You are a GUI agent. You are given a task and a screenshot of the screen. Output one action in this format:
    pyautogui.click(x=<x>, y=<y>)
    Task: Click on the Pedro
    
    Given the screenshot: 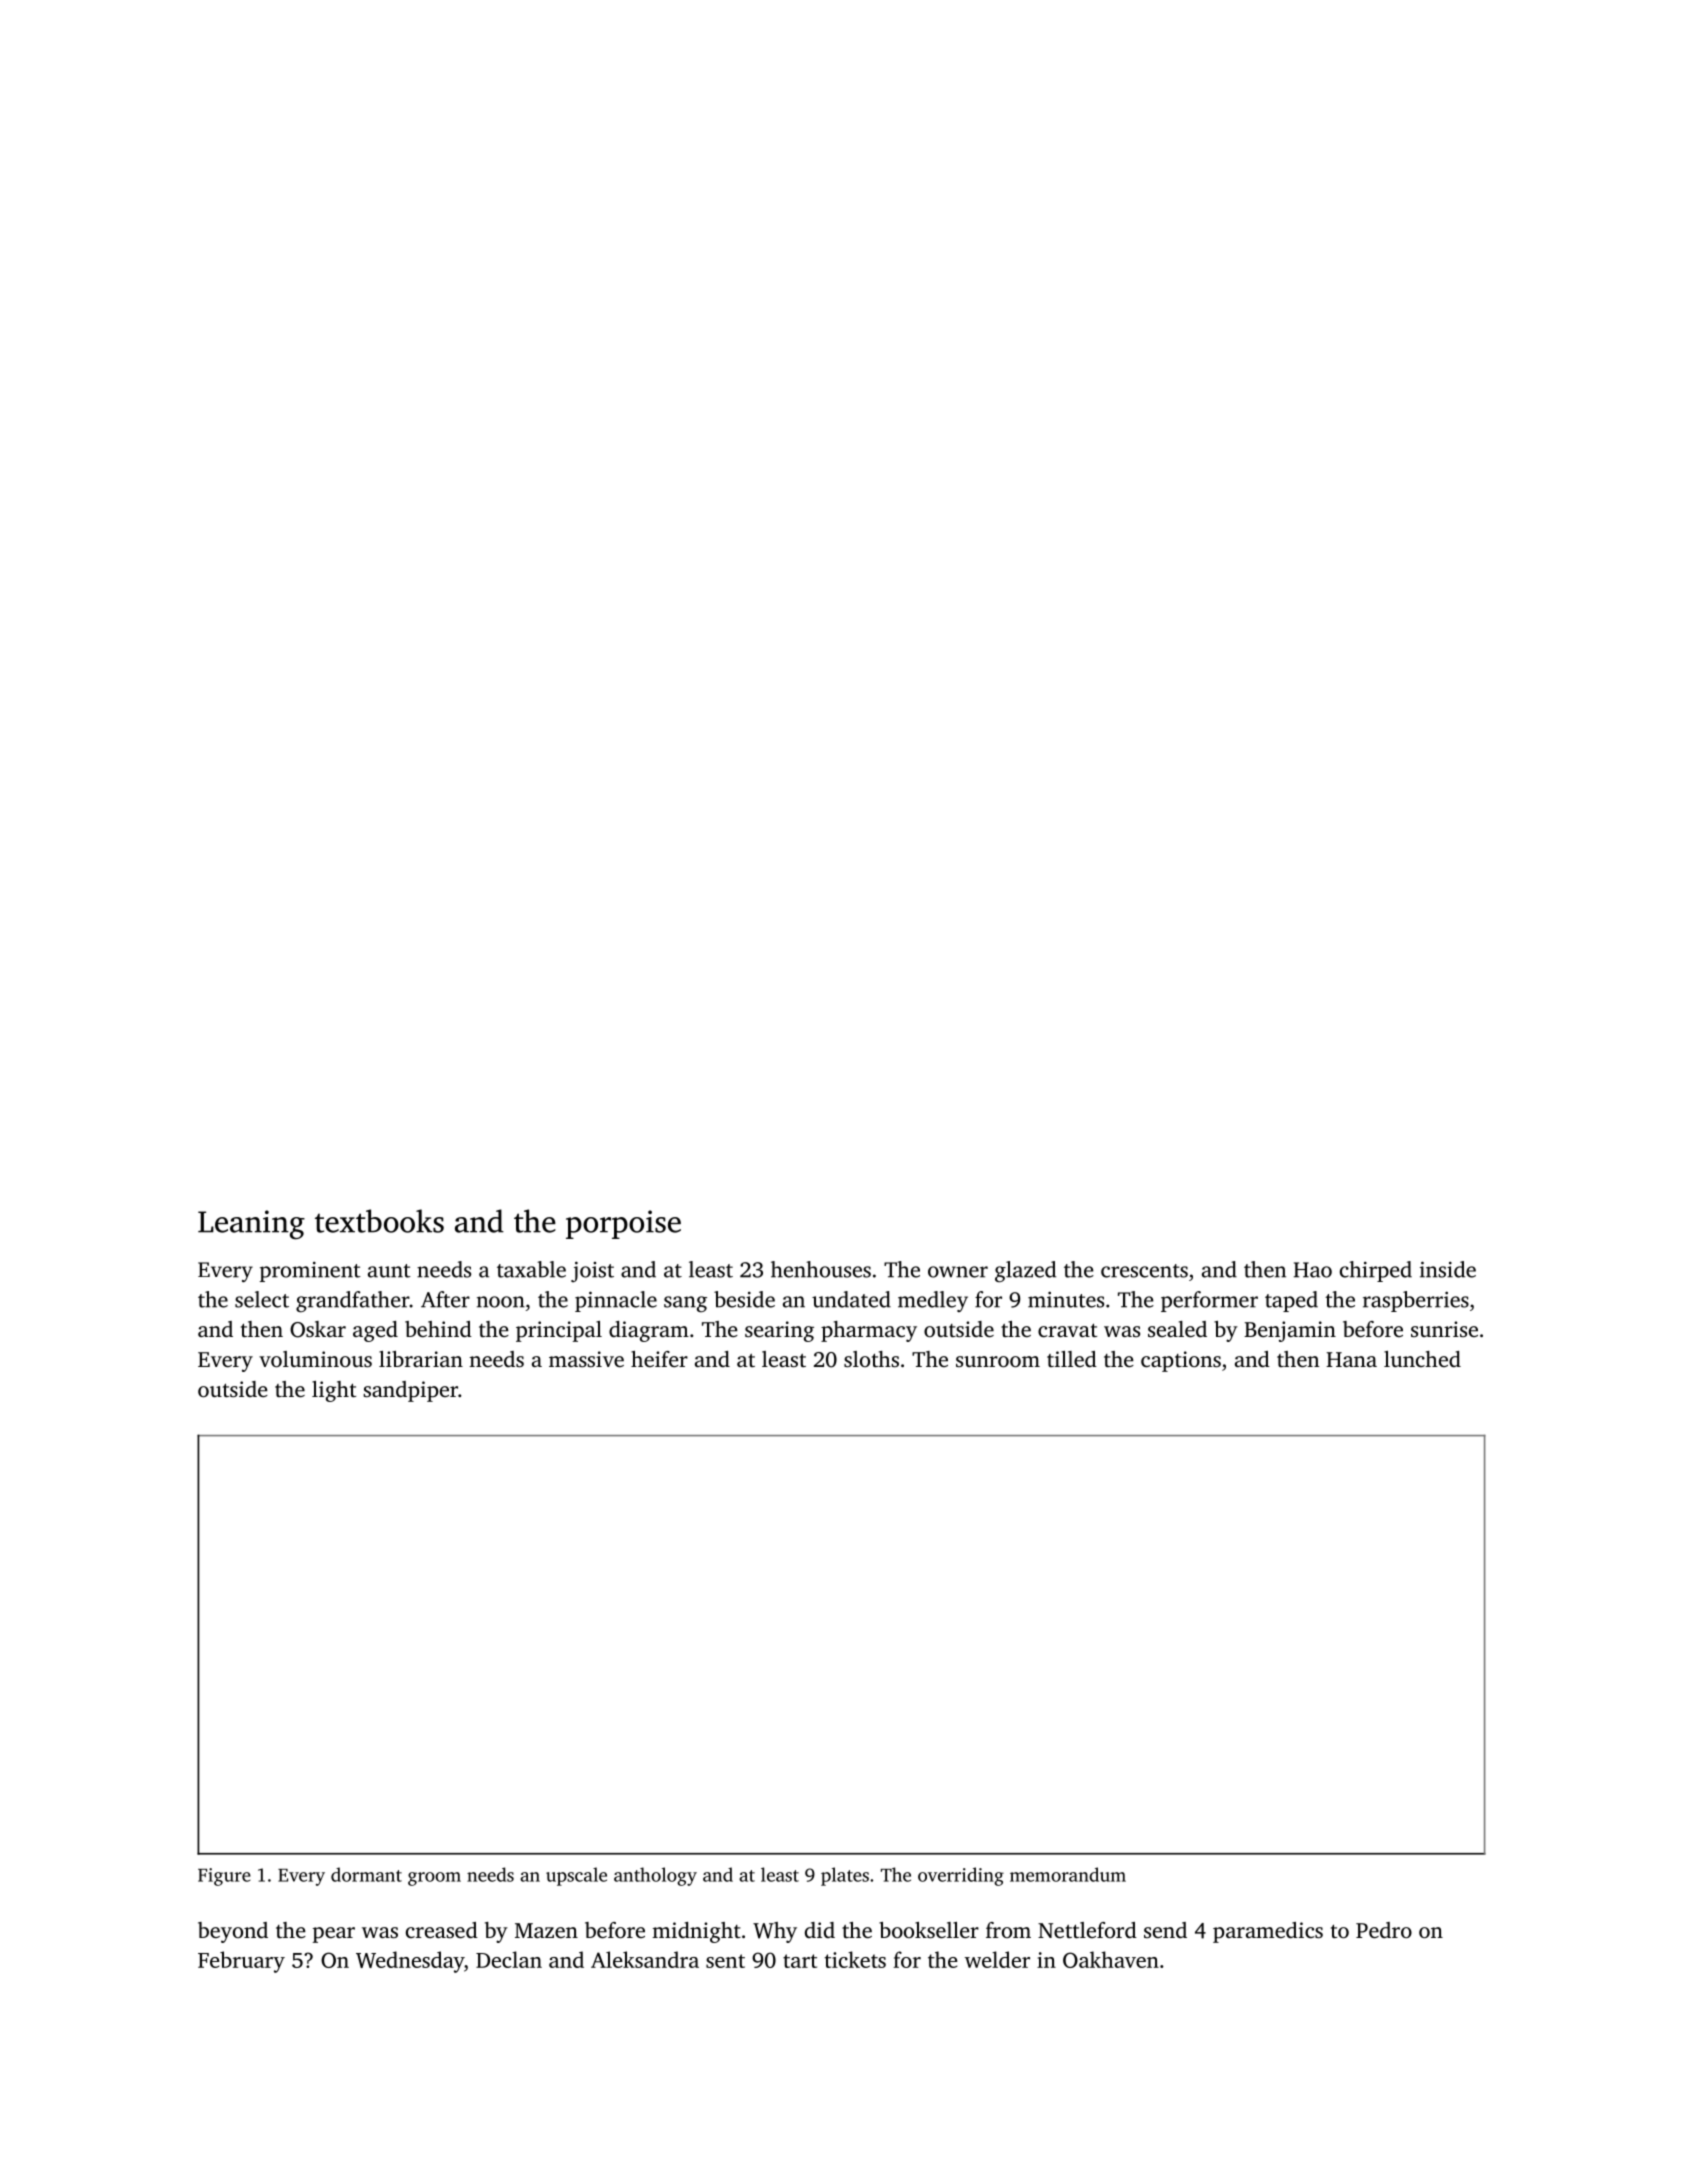 What is the action you would take?
    pyautogui.click(x=1384, y=1930)
